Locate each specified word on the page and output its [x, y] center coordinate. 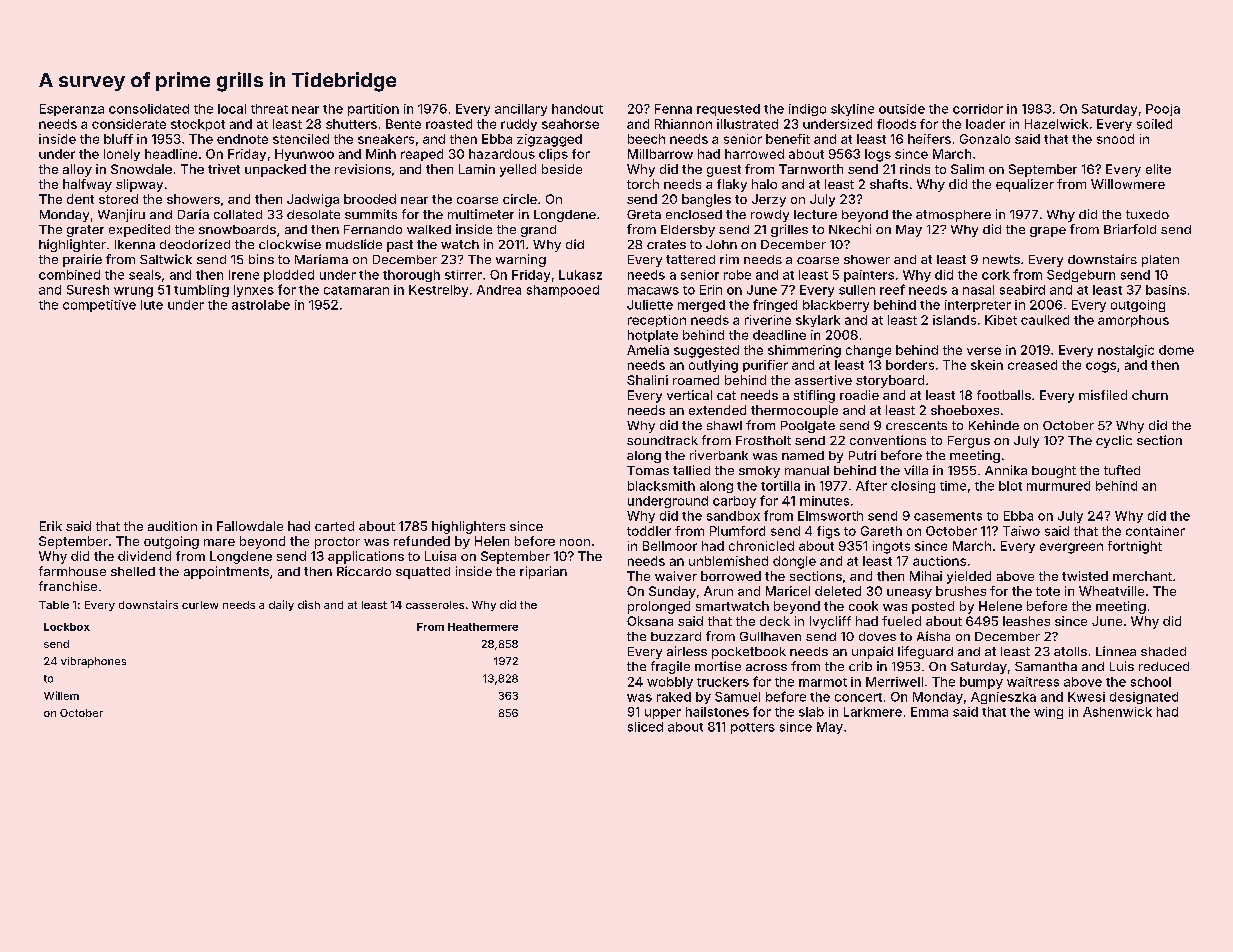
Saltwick [166, 259]
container [1155, 531]
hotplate [653, 336]
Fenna [673, 109]
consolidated [149, 109]
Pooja [1163, 110]
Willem [61, 695]
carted [334, 526]
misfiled [1103, 395]
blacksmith [661, 486]
